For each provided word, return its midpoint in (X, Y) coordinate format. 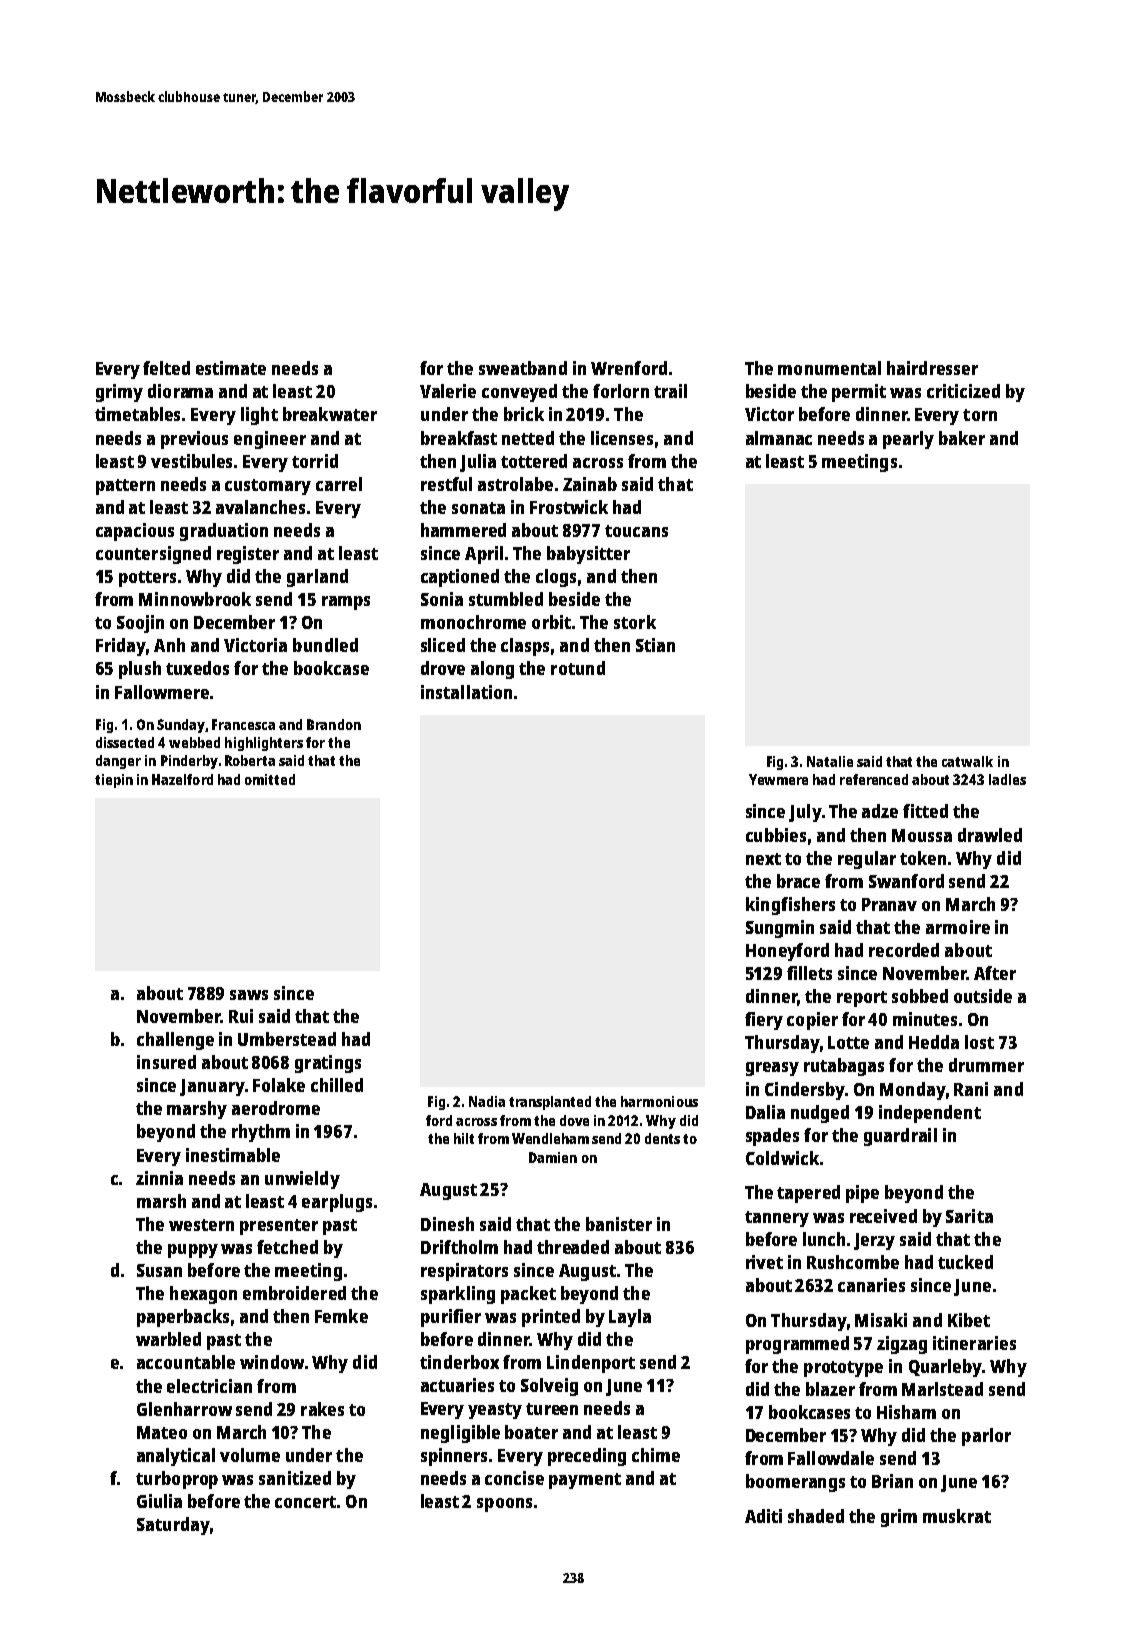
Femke (341, 1316)
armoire (958, 927)
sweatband (523, 368)
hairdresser (932, 368)
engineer (270, 440)
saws (249, 995)
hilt (464, 1138)
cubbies (776, 835)
